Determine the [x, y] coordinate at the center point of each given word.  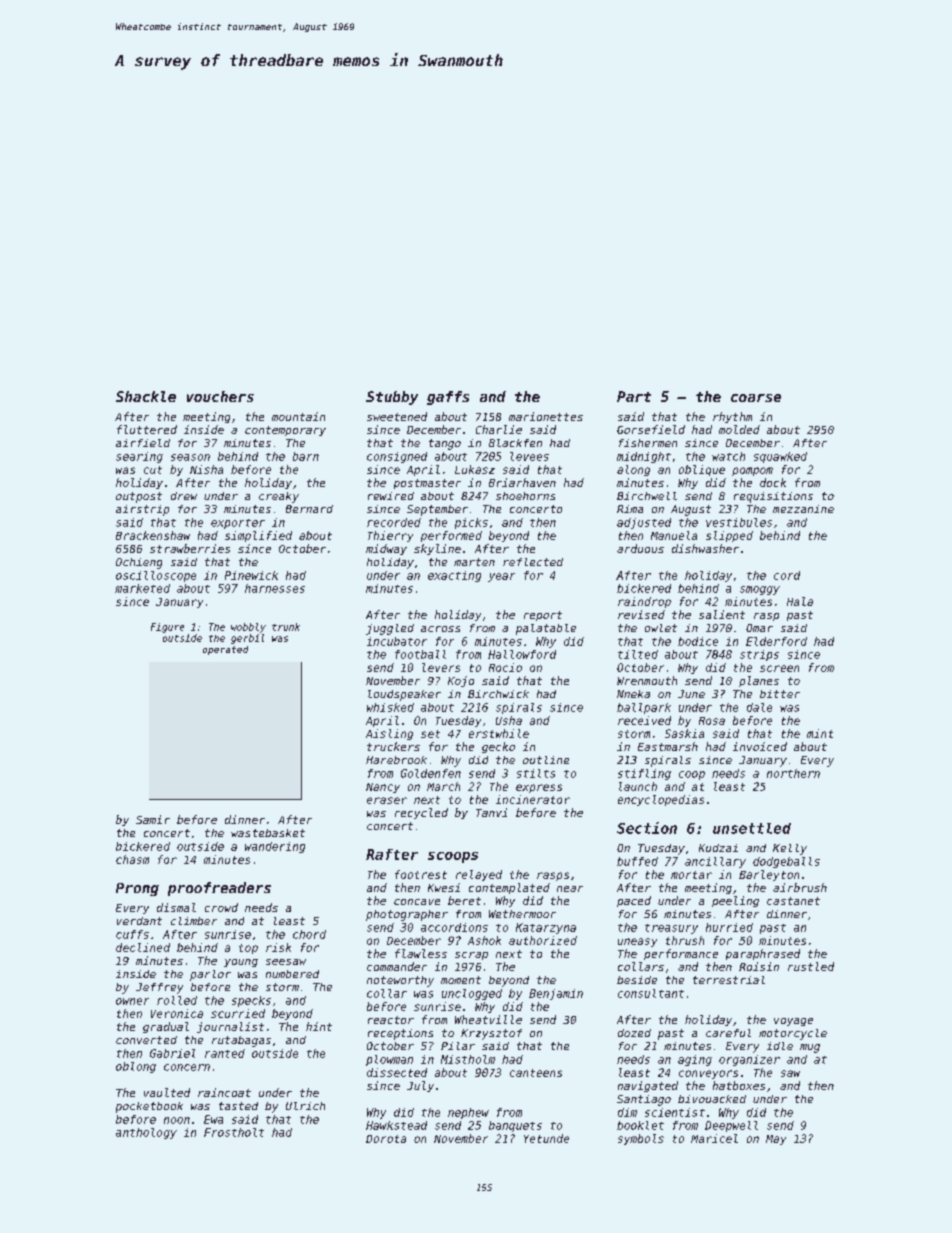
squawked [780, 457]
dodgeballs [786, 862]
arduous [640, 548]
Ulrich [305, 1106]
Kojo [461, 681]
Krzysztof [491, 1034]
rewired [391, 496]
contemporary [285, 431]
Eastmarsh [668, 746]
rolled [177, 1000]
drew [184, 496]
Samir [153, 819]
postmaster [427, 484]
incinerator [533, 799]
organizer [749, 1060]
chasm [132, 859]
